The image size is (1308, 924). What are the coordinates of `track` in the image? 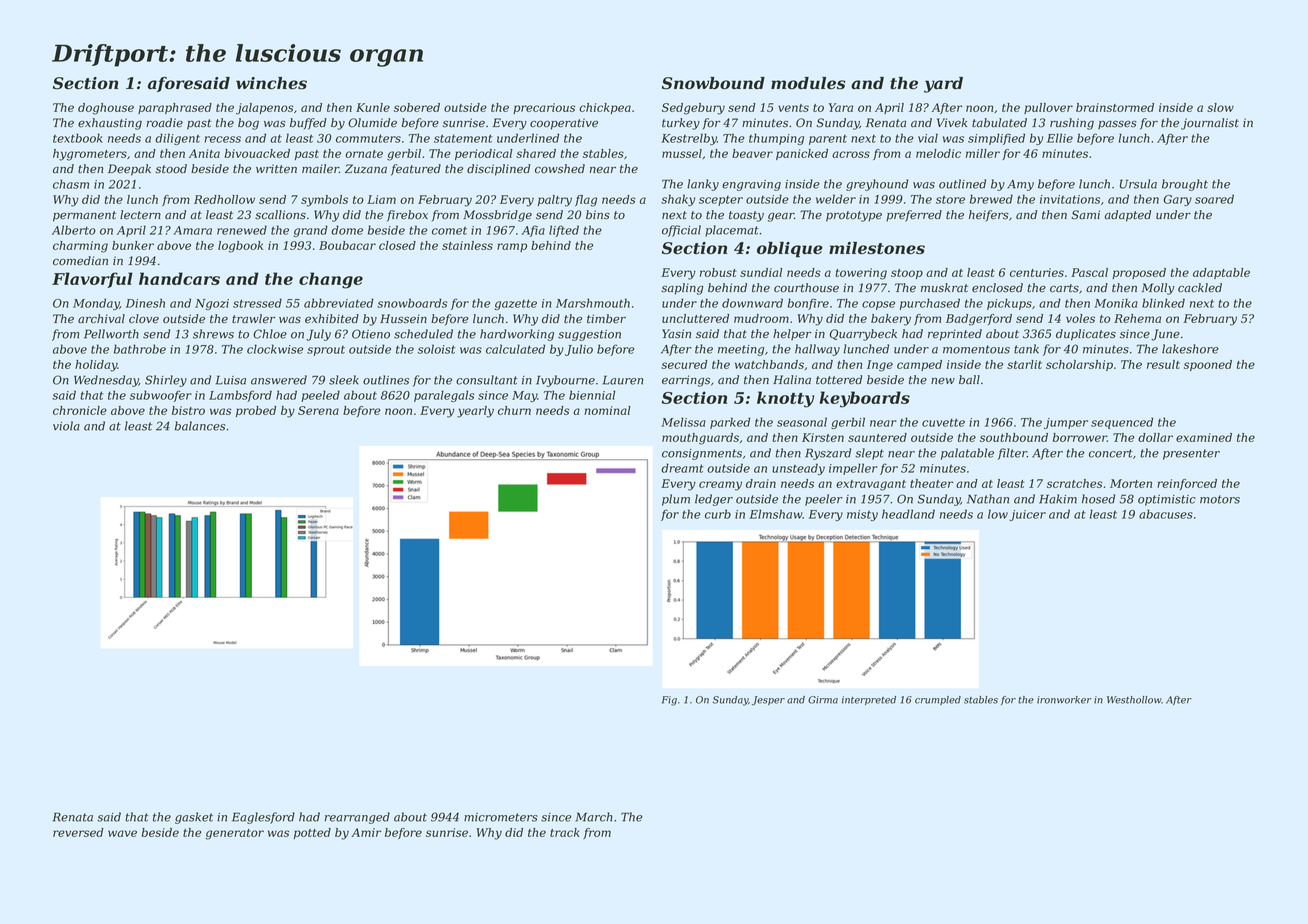 It's located at (565, 832).
